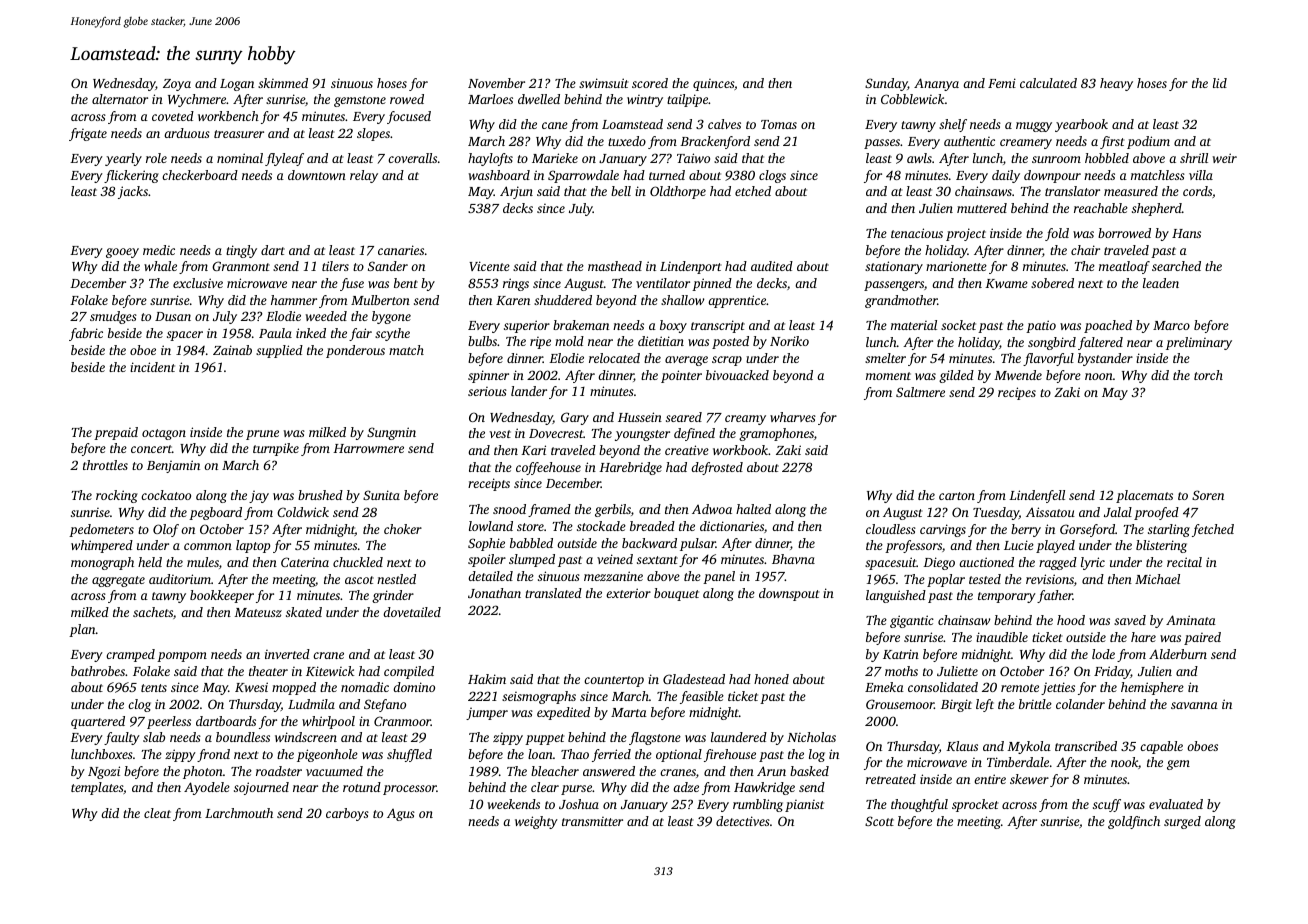 This screenshot has width=1308, height=924. What do you see at coordinates (901, 654) in the screenshot?
I see `Katrin` at bounding box center [901, 654].
